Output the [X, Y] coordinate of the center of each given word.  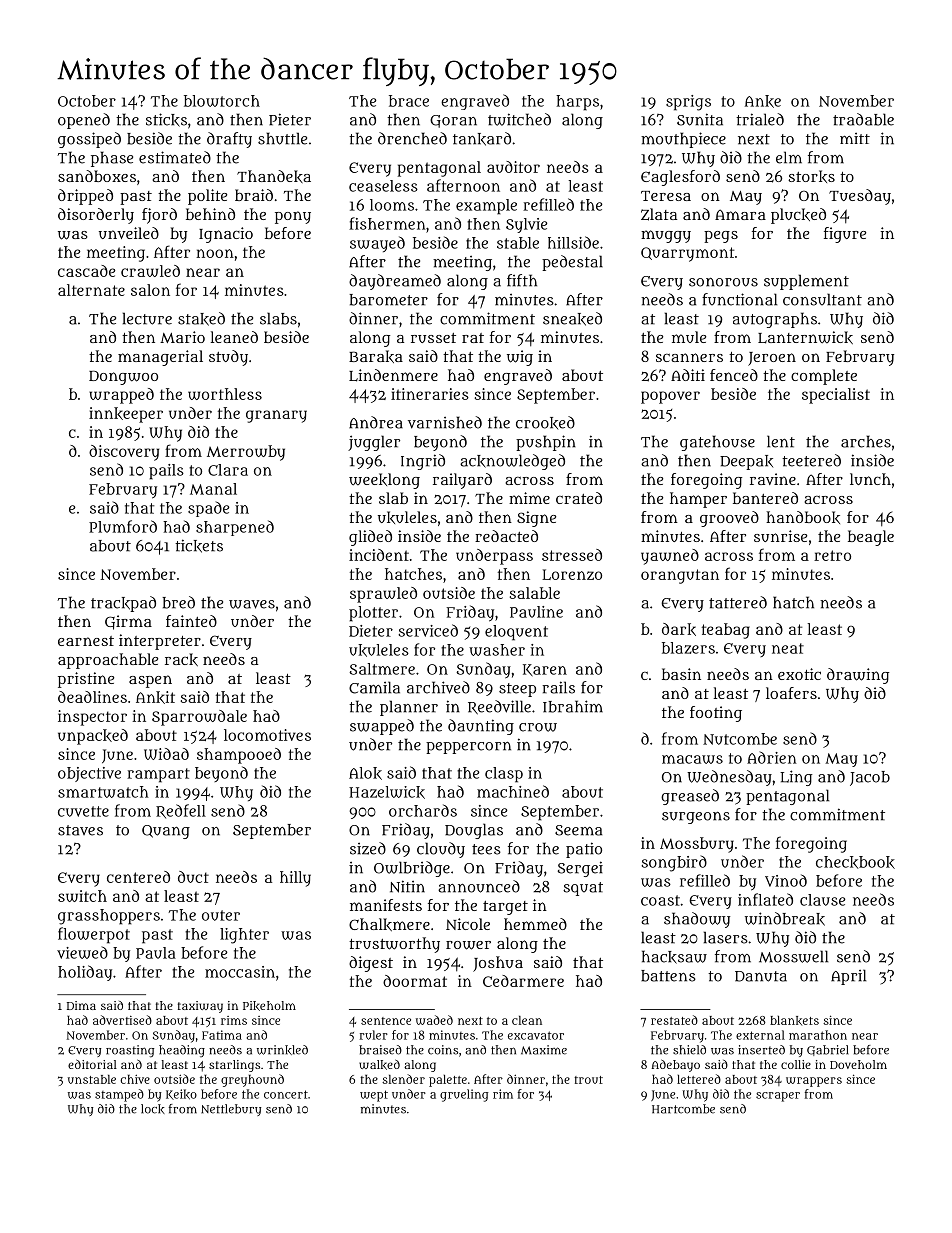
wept [374, 1096]
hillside [573, 242]
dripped [85, 197]
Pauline [536, 612]
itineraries [430, 394]
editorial [92, 1064]
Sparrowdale [199, 718]
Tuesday [860, 197]
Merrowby [246, 453]
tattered [738, 602]
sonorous [723, 282]
